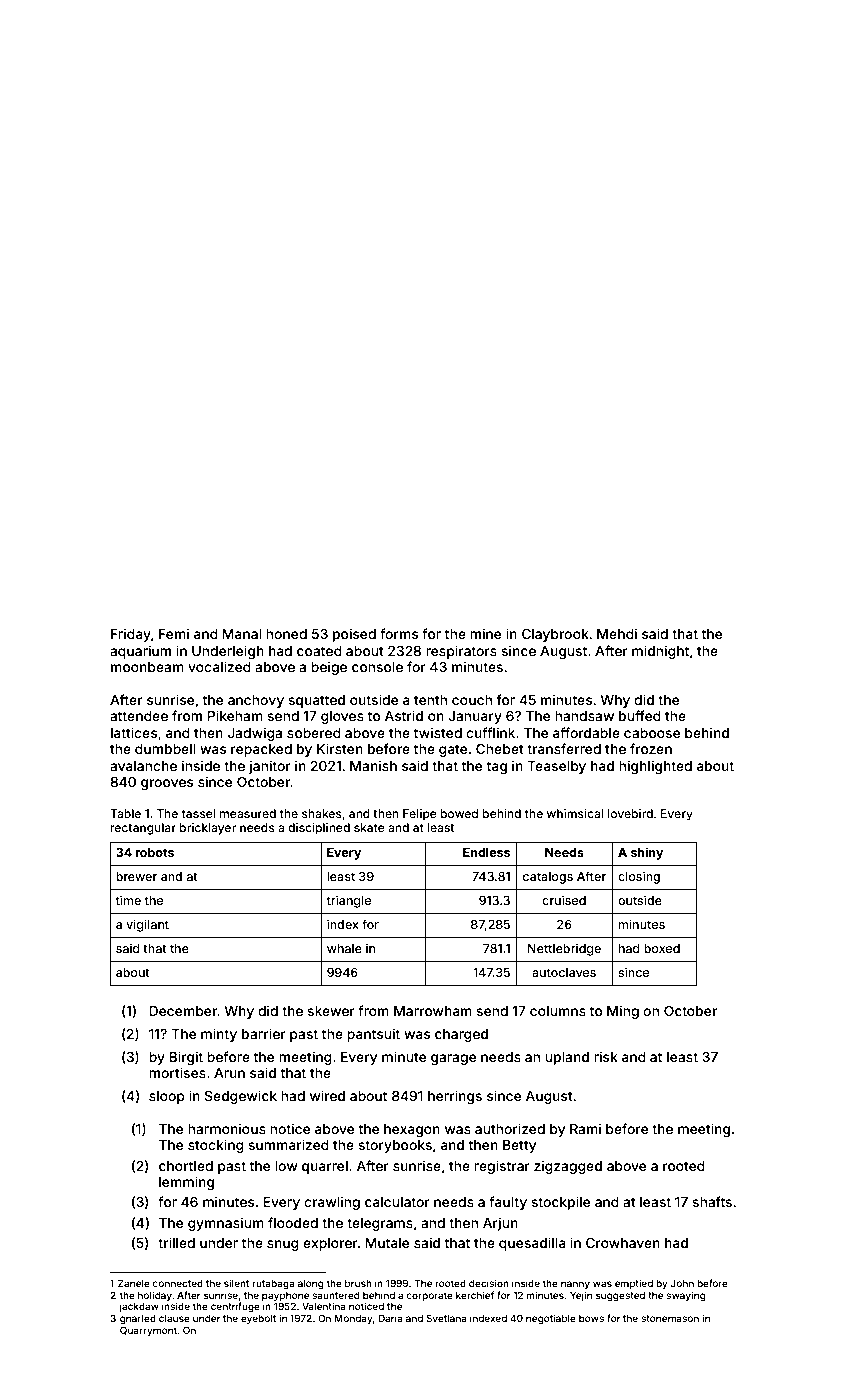  I want to click on shafts, so click(712, 1201).
